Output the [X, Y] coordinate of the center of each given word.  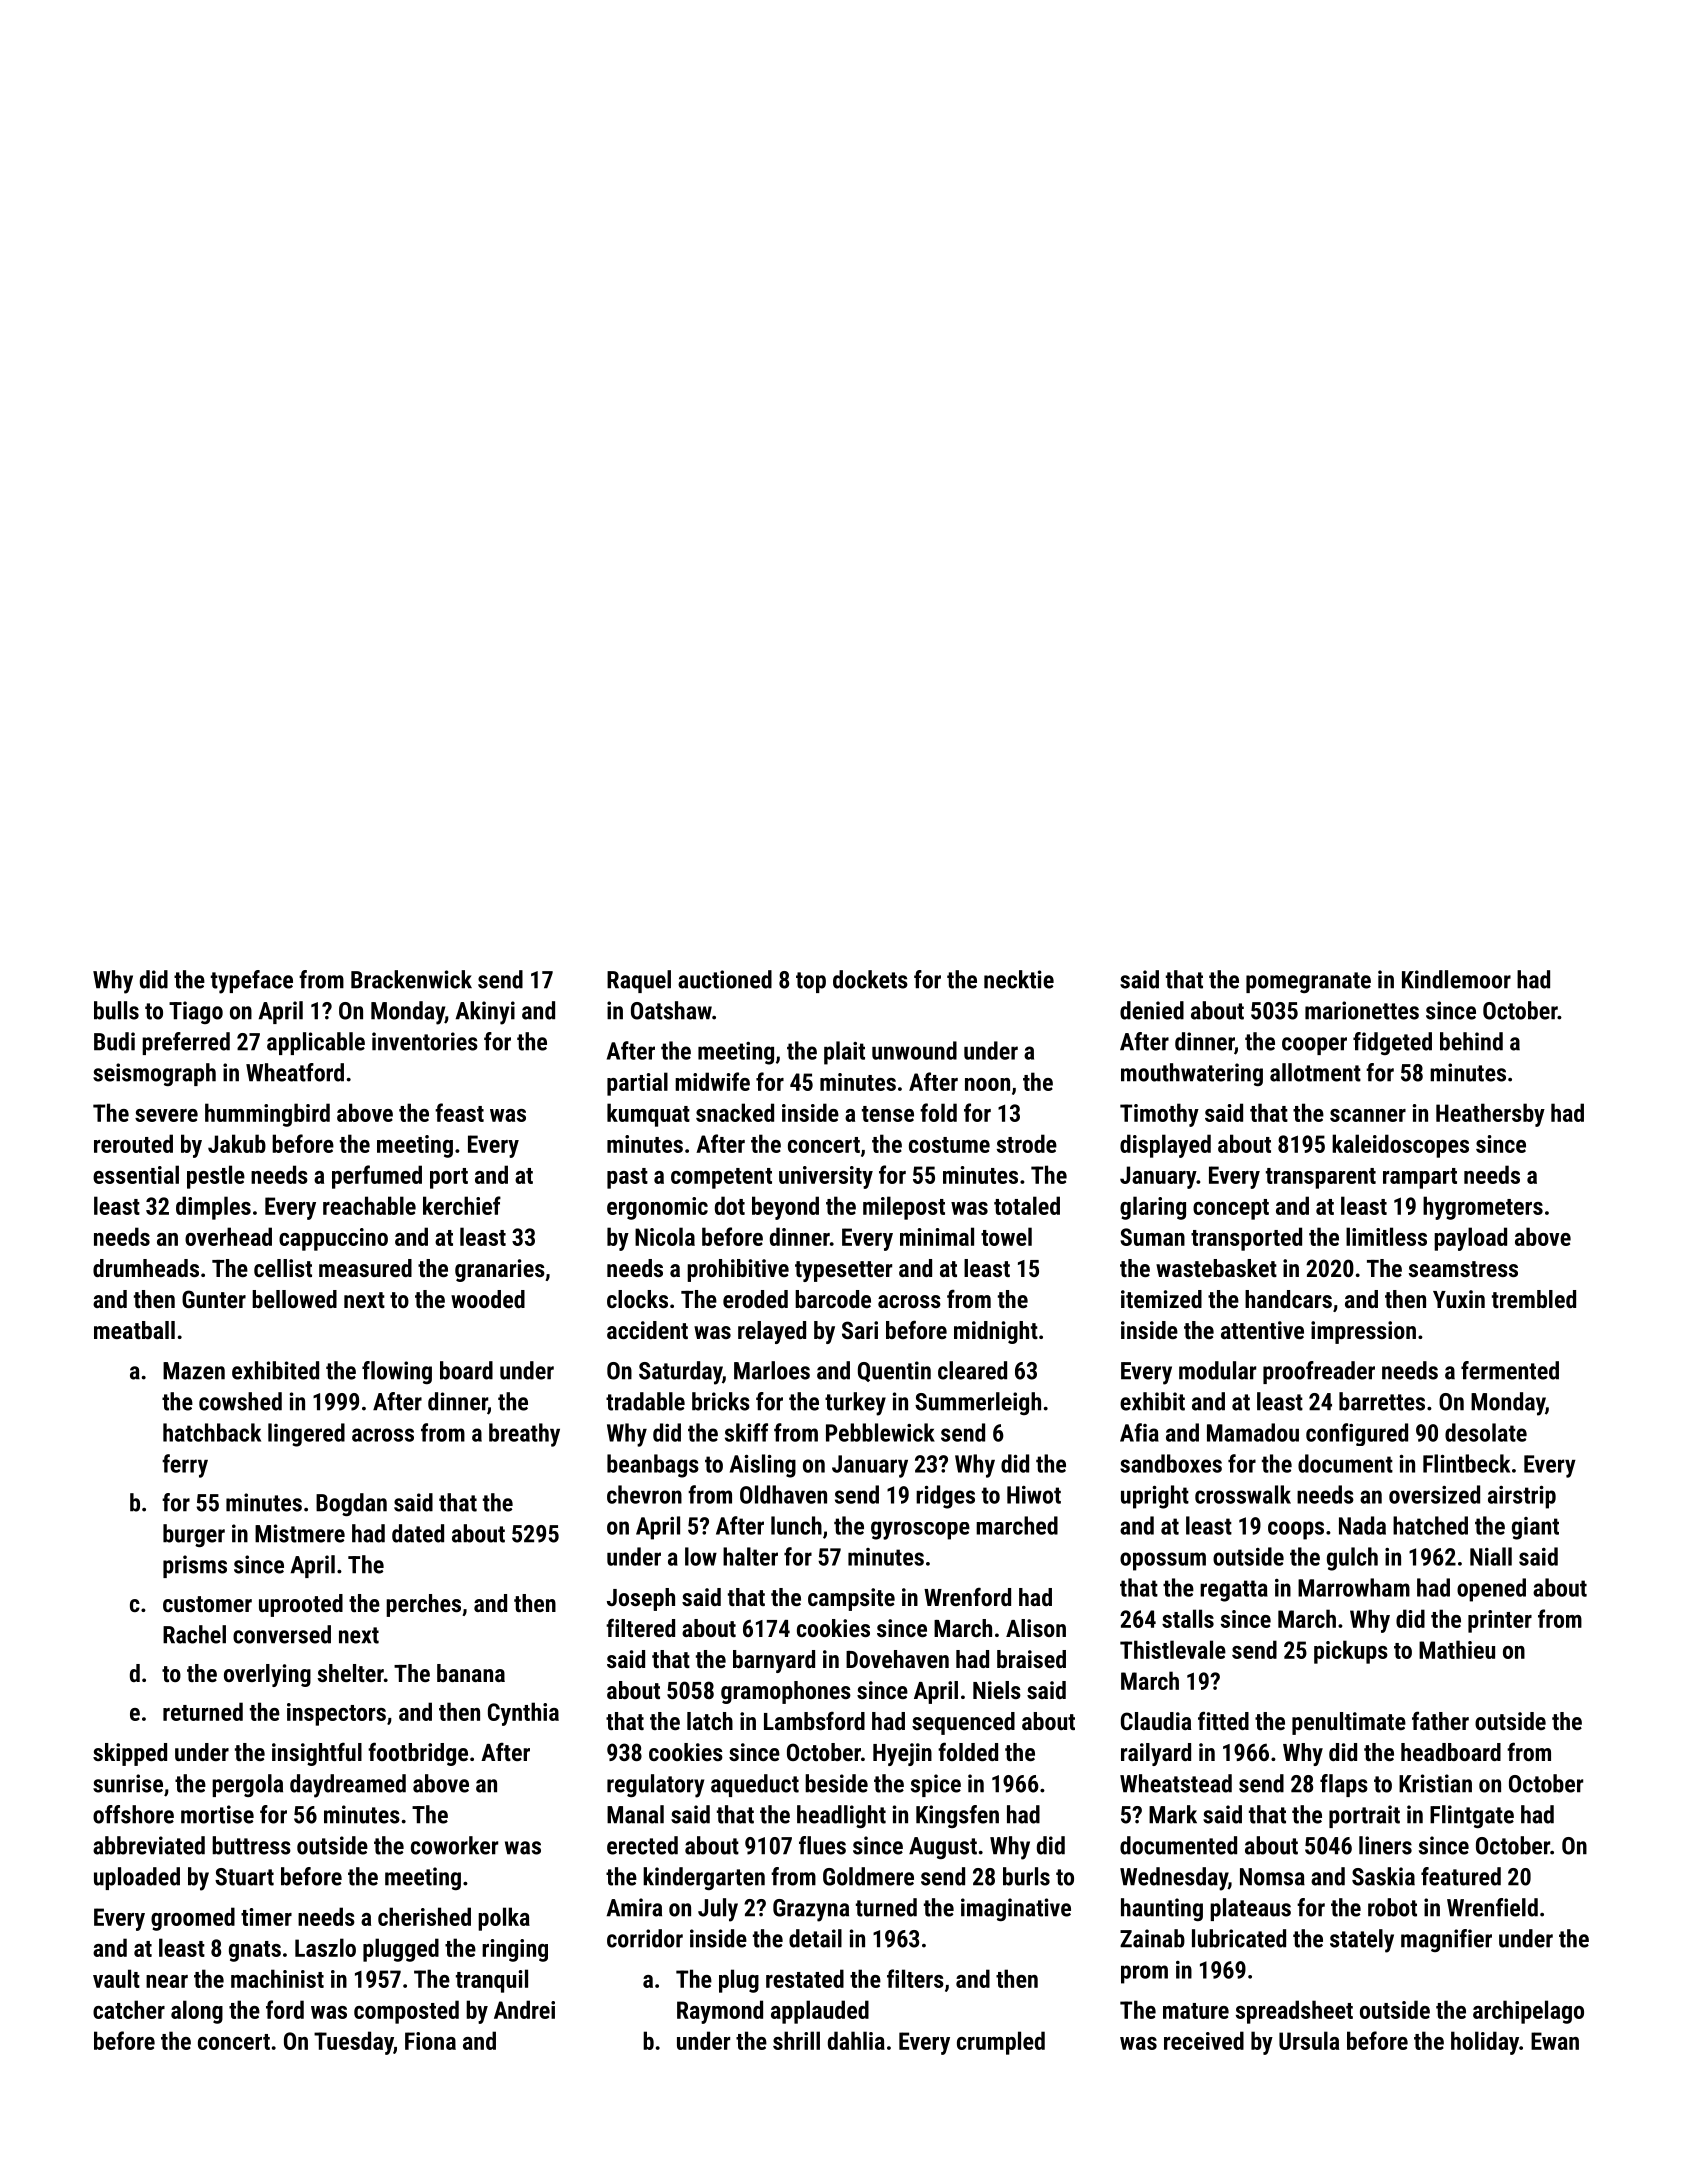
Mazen [194, 1371]
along [197, 2012]
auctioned [725, 979]
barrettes [1382, 1401]
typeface [252, 982]
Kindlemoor [1456, 979]
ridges [945, 1497]
